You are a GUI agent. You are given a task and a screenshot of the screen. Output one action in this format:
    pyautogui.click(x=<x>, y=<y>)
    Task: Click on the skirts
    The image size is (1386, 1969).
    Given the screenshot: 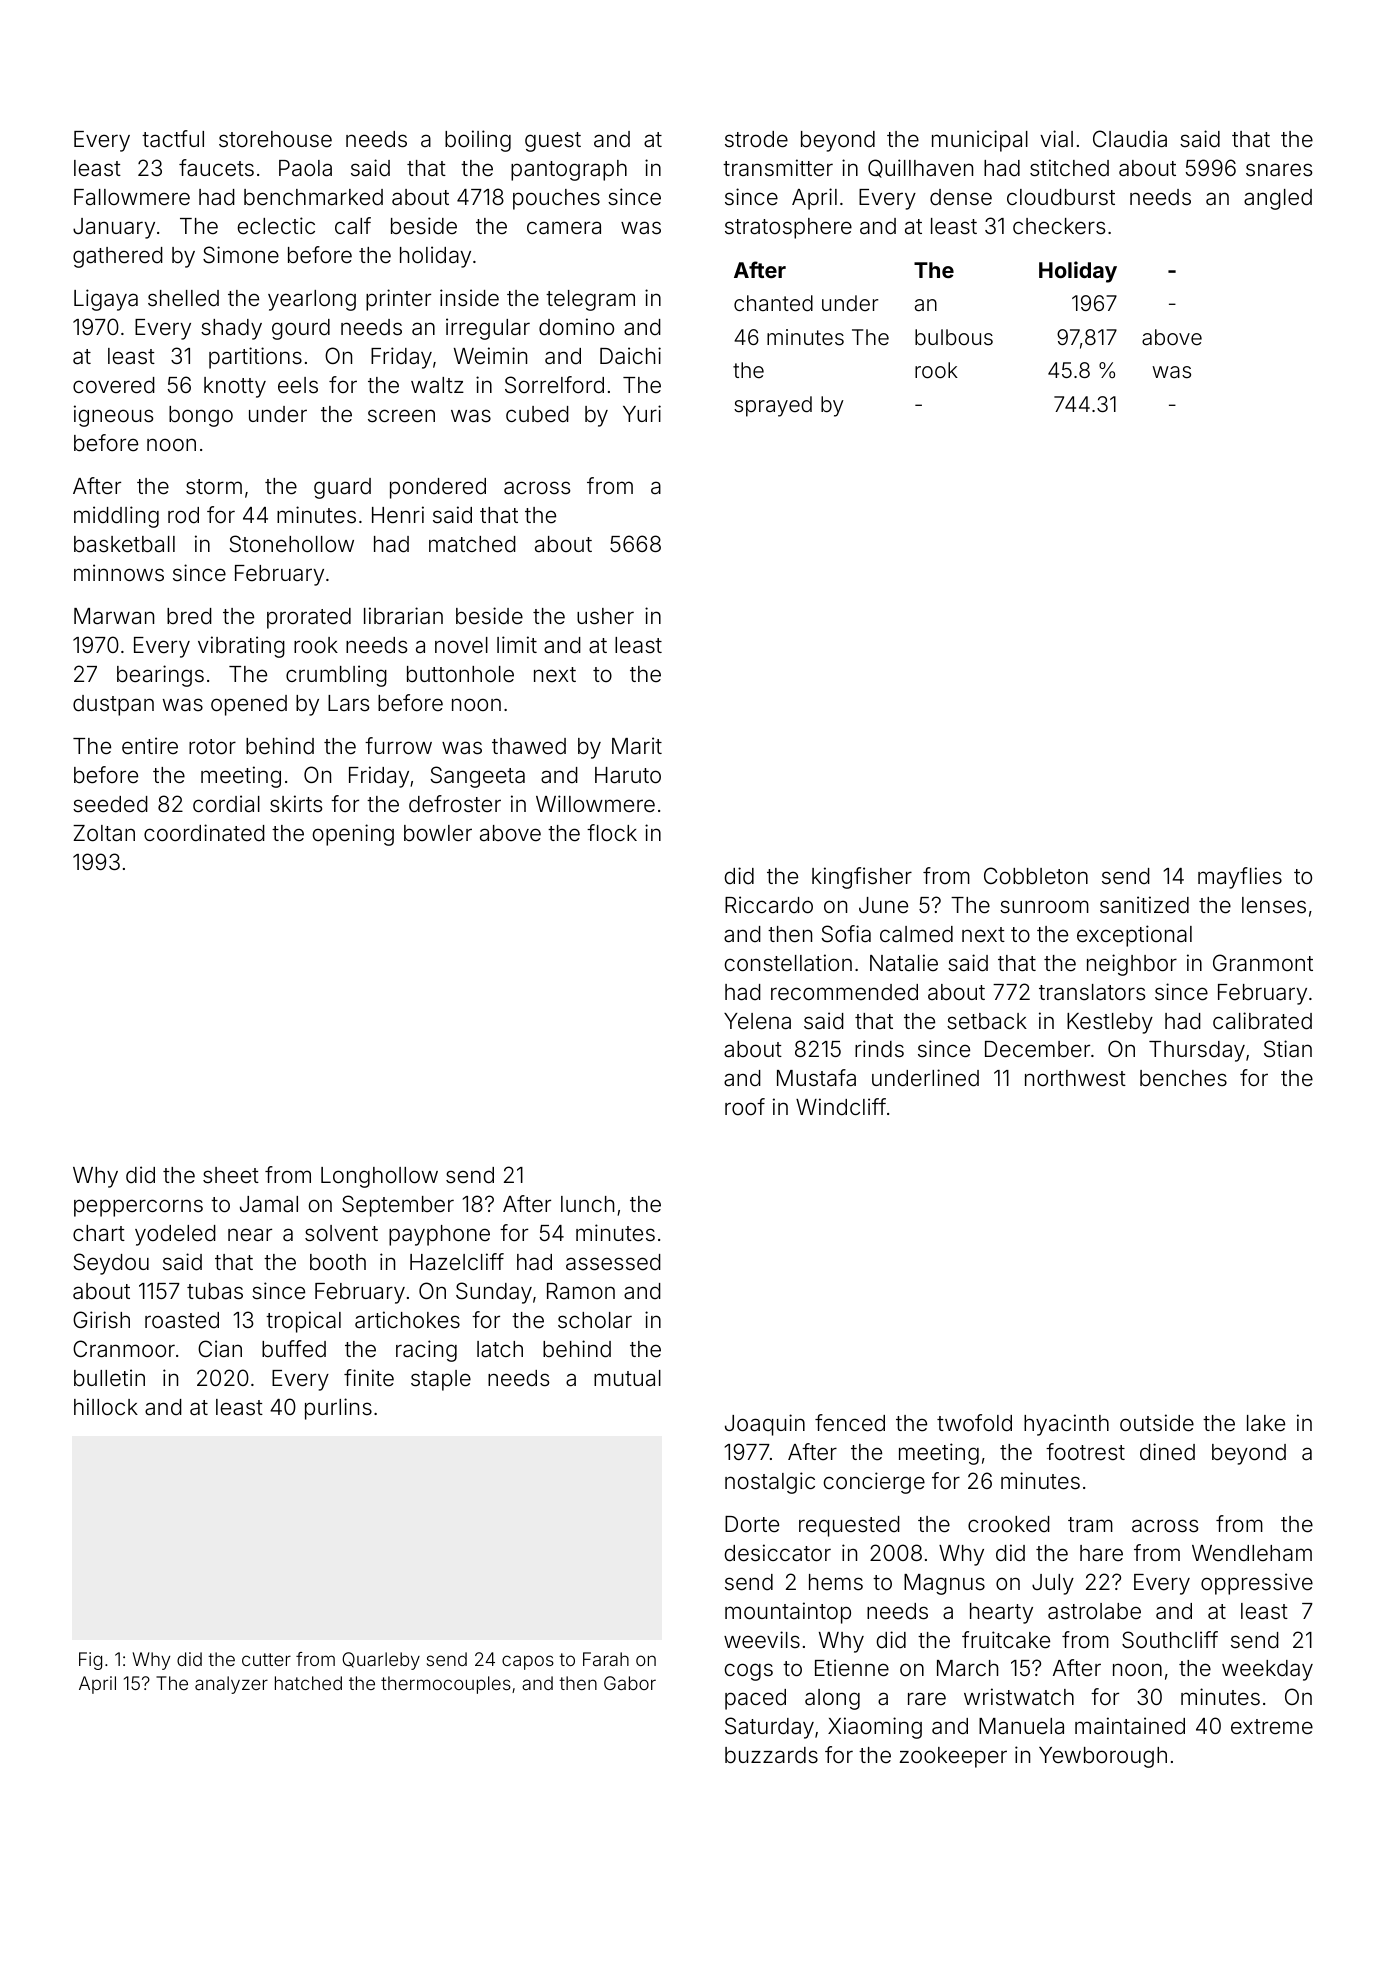 What is the action you would take?
    pyautogui.click(x=296, y=804)
